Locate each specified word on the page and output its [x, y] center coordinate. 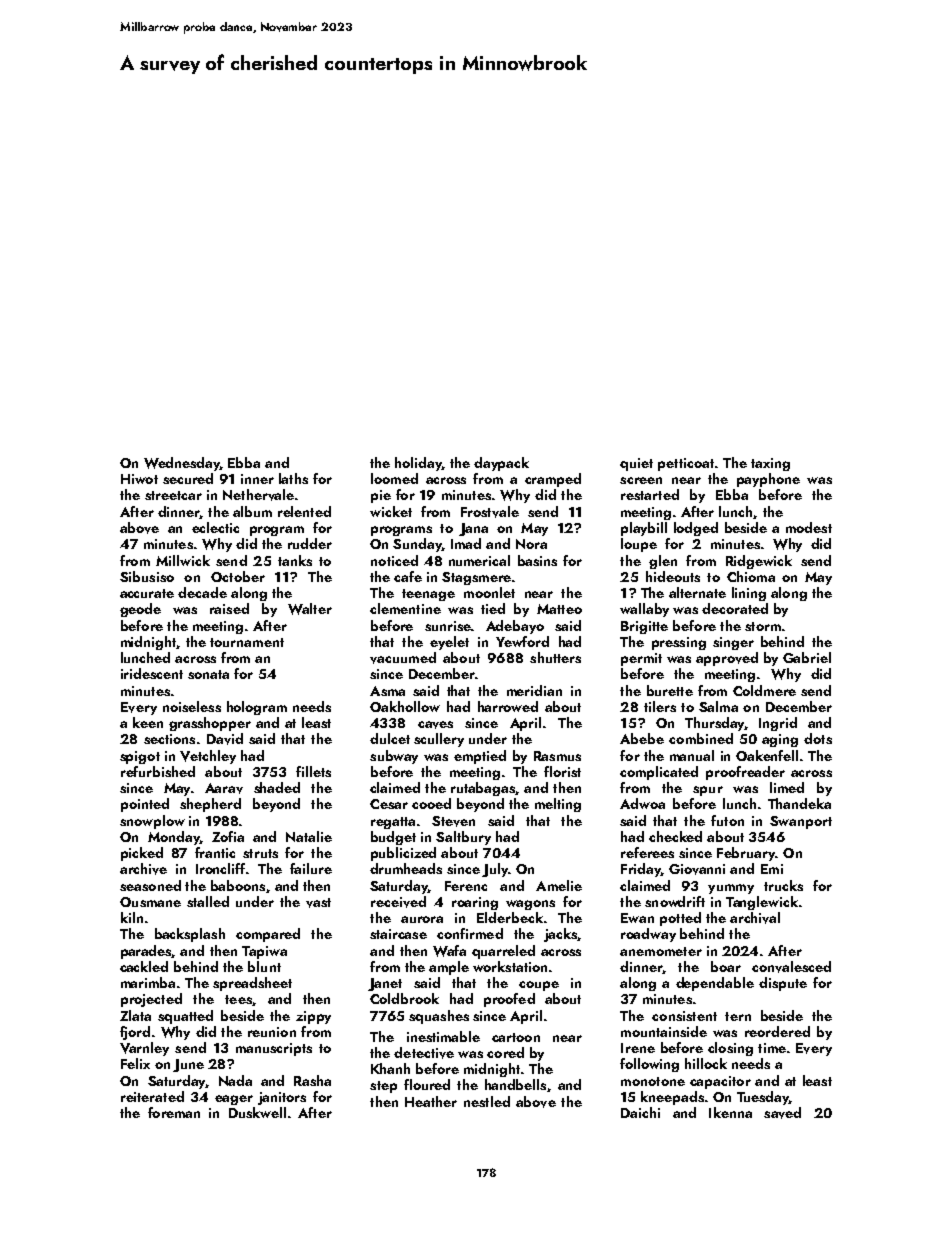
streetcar [173, 495]
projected [151, 1000]
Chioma [751, 576]
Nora [531, 544]
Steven [453, 821]
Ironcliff [220, 868]
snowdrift [675, 901]
